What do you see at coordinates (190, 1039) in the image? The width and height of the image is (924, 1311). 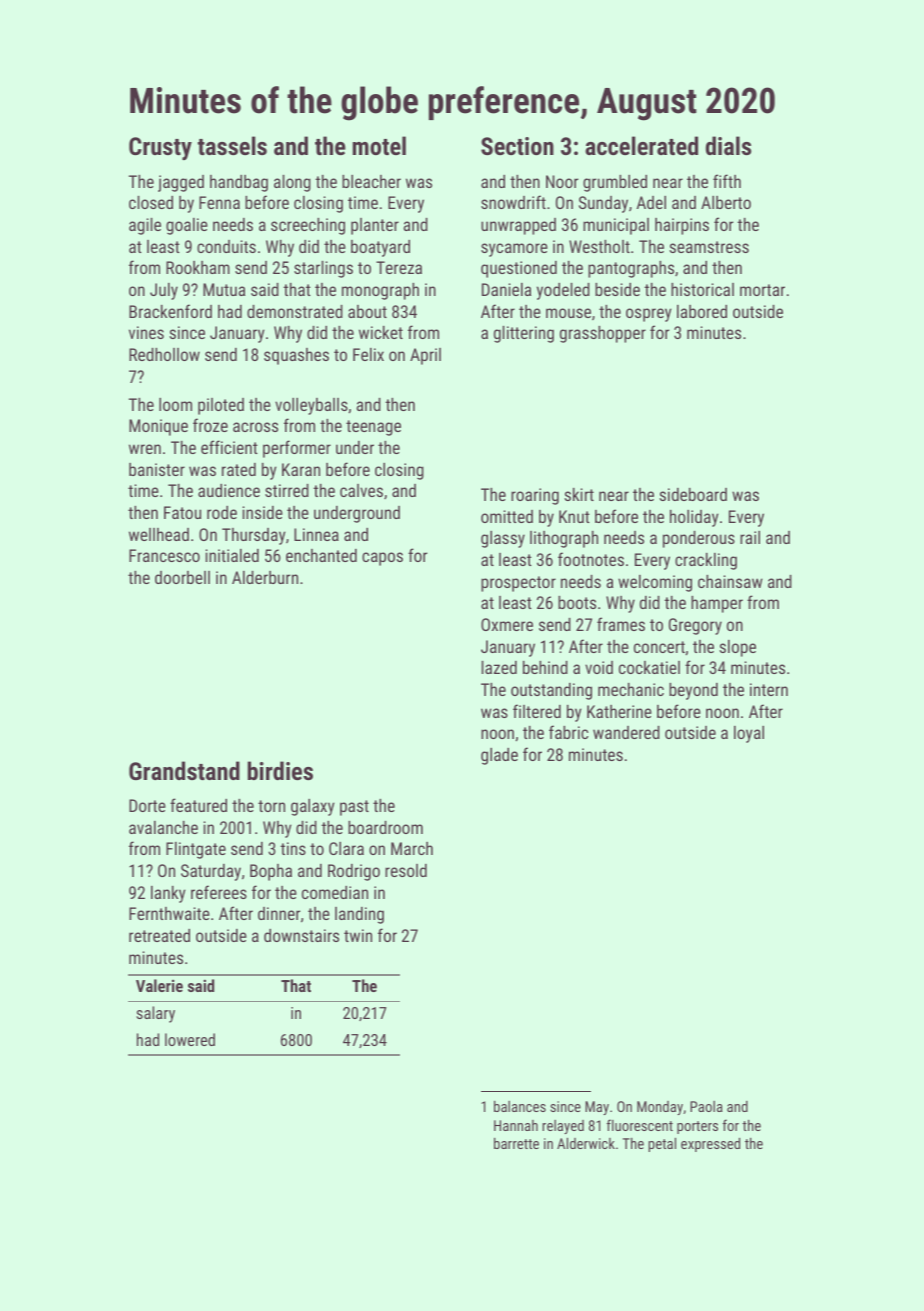 I see `lowered` at bounding box center [190, 1039].
